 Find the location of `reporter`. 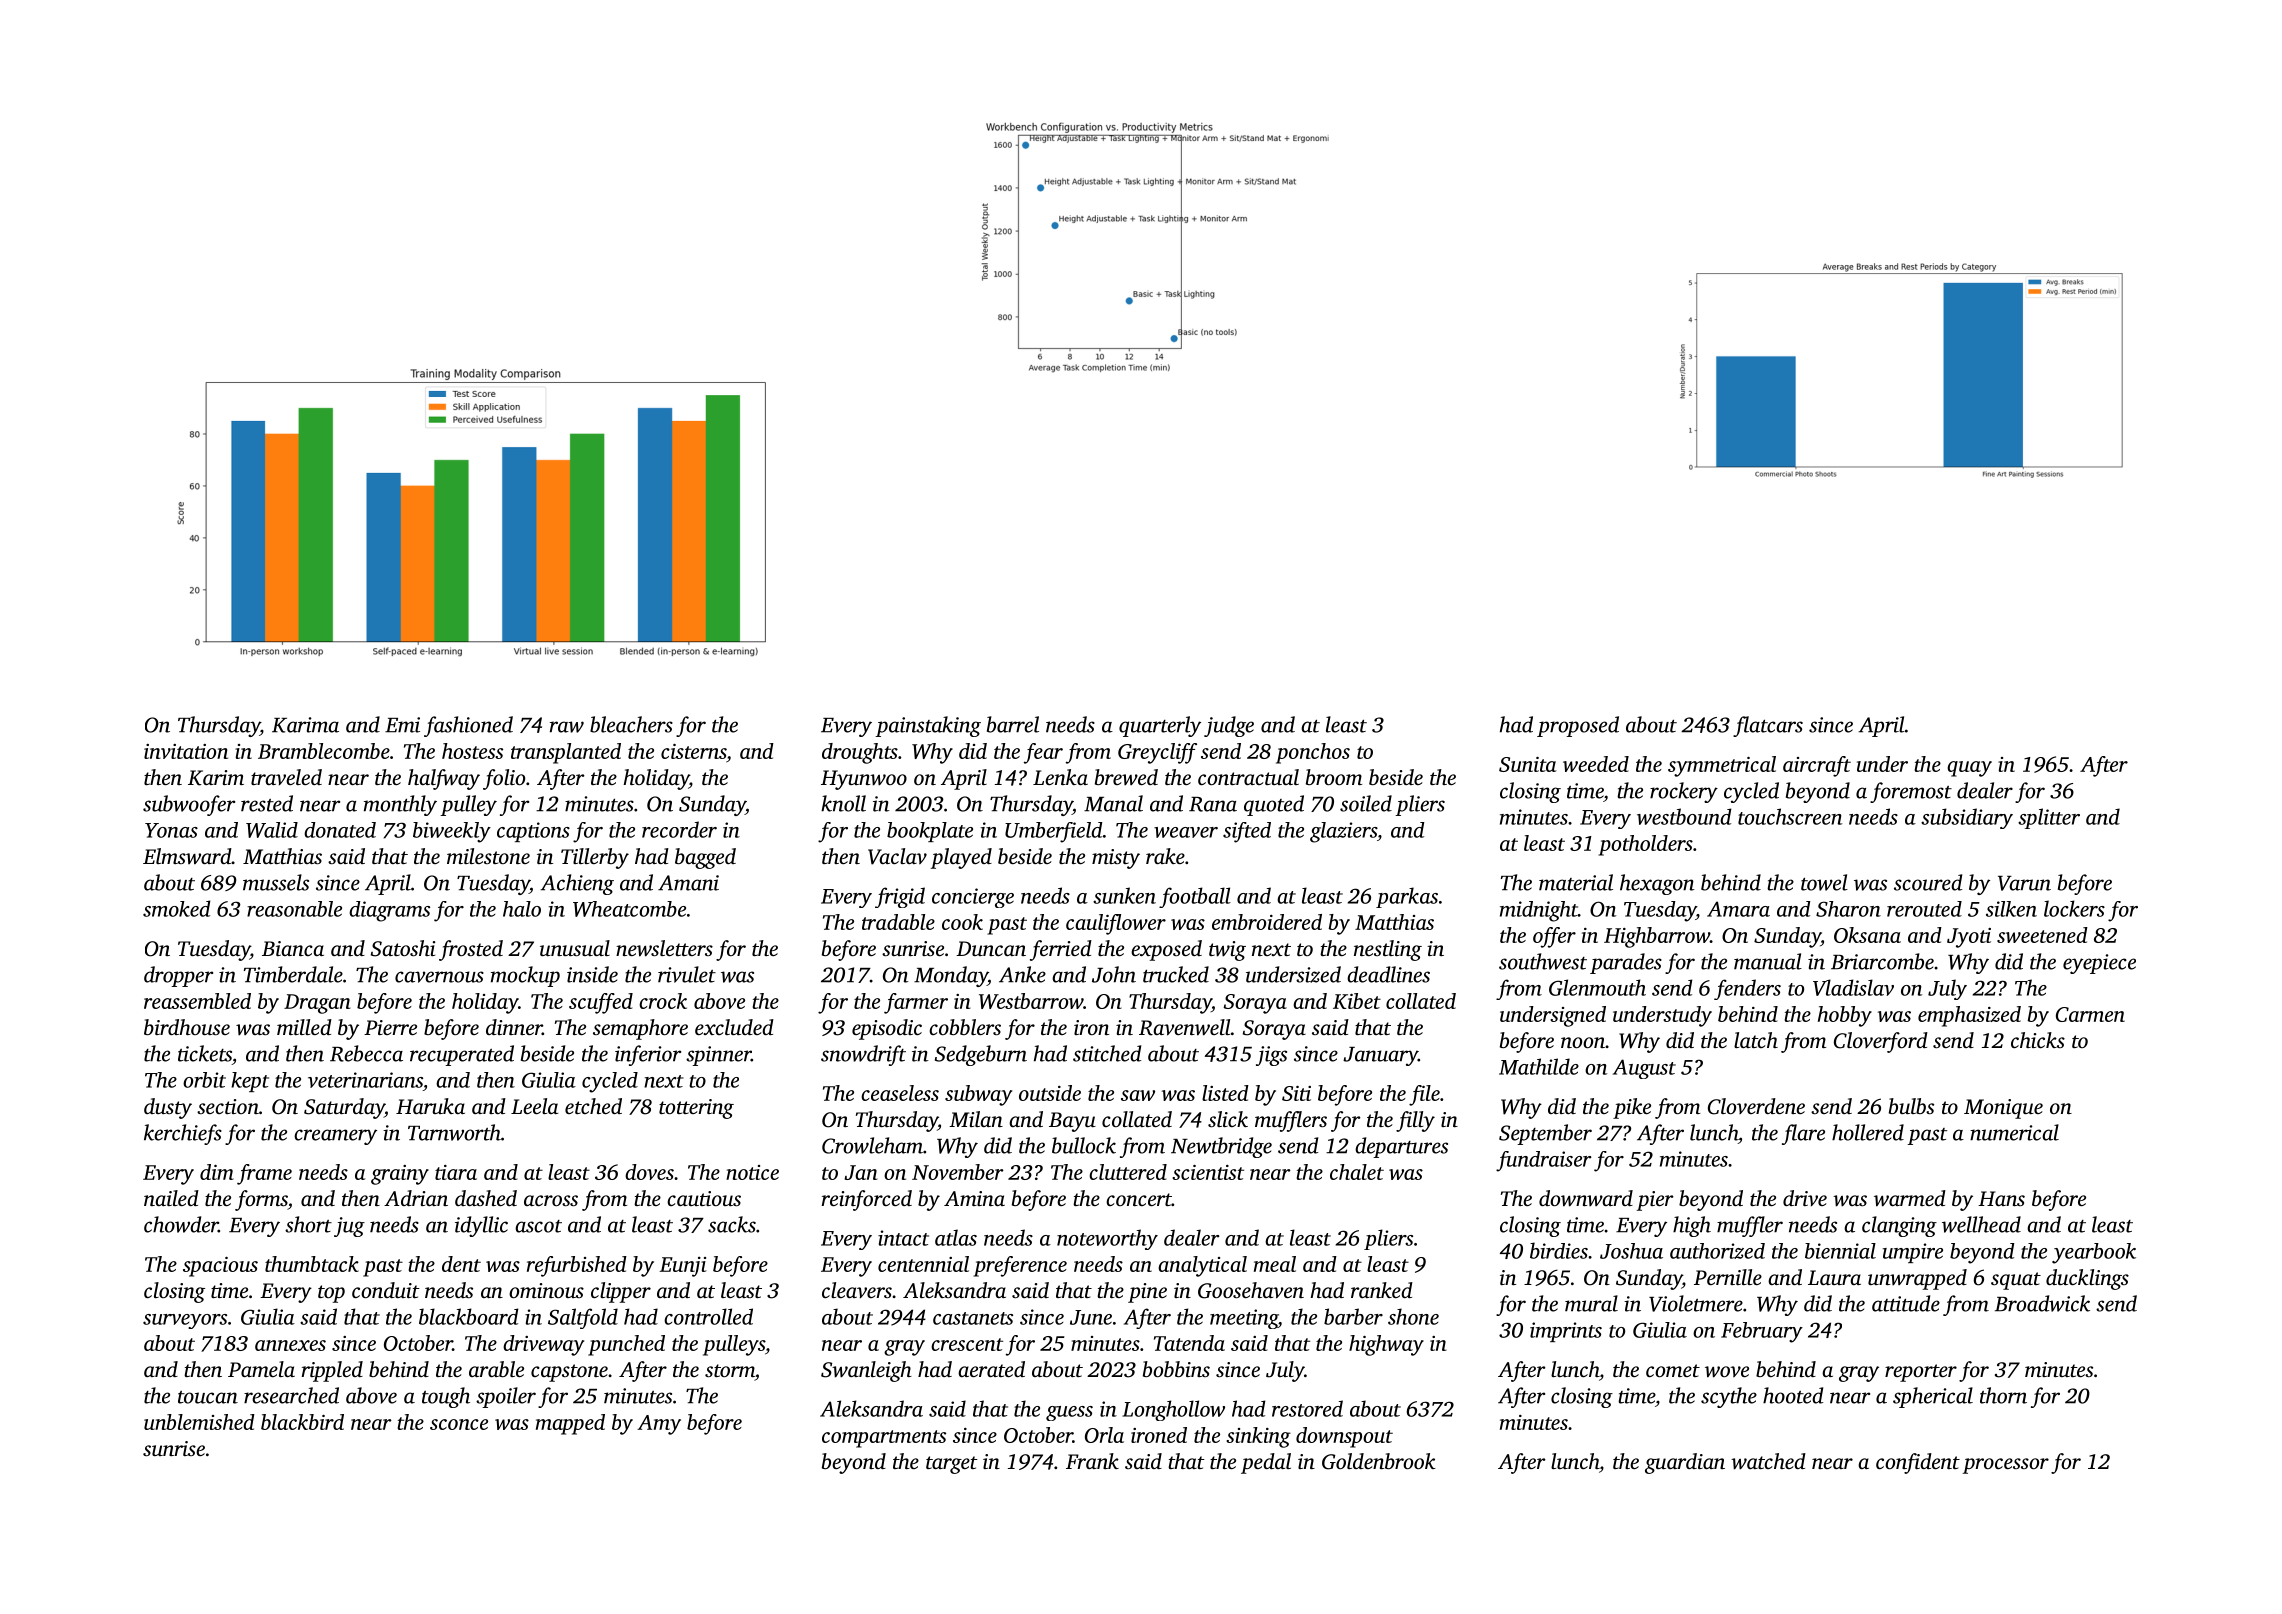

reporter is located at coordinates (1921, 1373).
